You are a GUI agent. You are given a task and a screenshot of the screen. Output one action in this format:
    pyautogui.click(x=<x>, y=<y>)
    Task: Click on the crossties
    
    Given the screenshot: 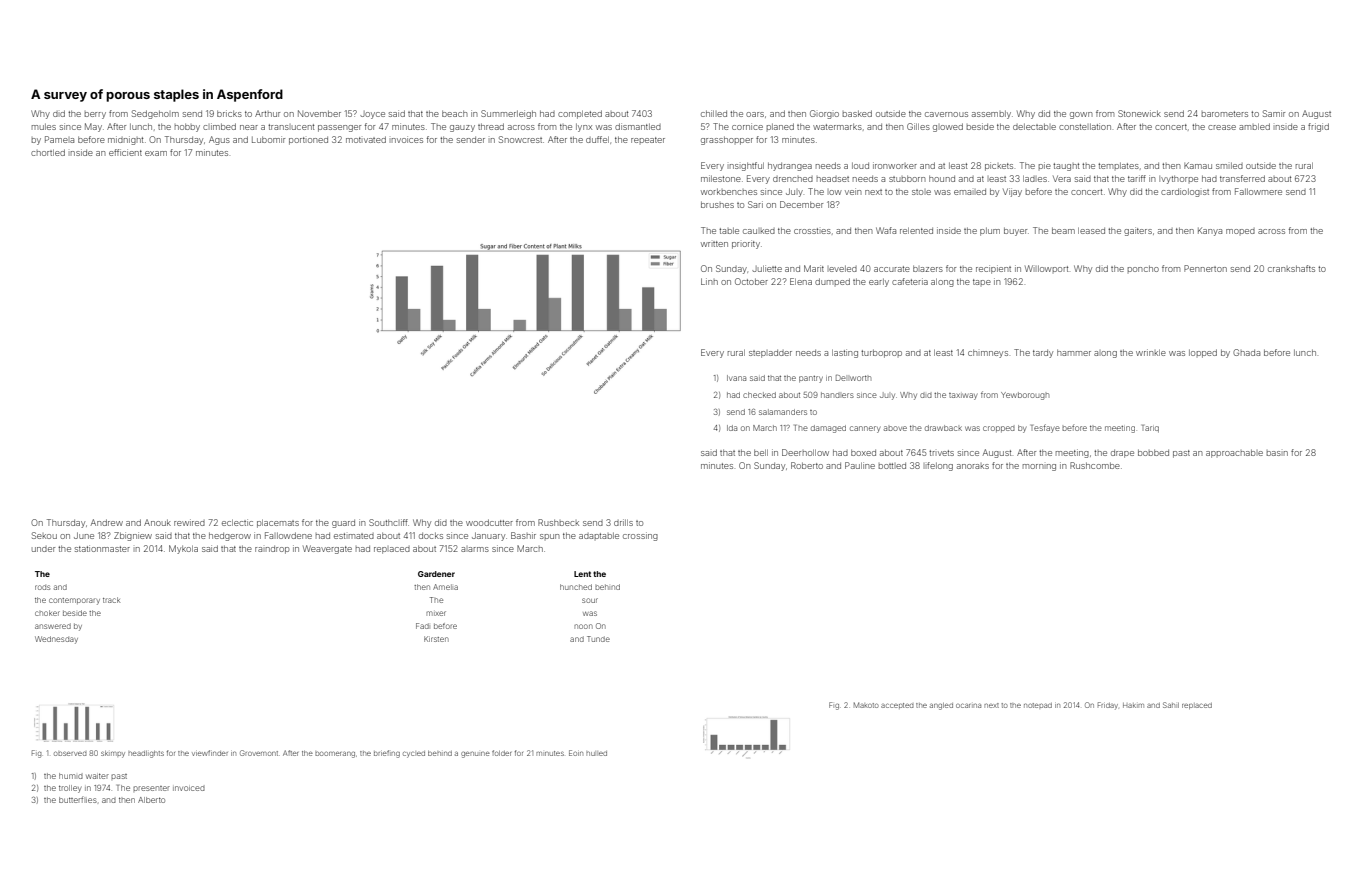 What is the action you would take?
    pyautogui.click(x=812, y=231)
